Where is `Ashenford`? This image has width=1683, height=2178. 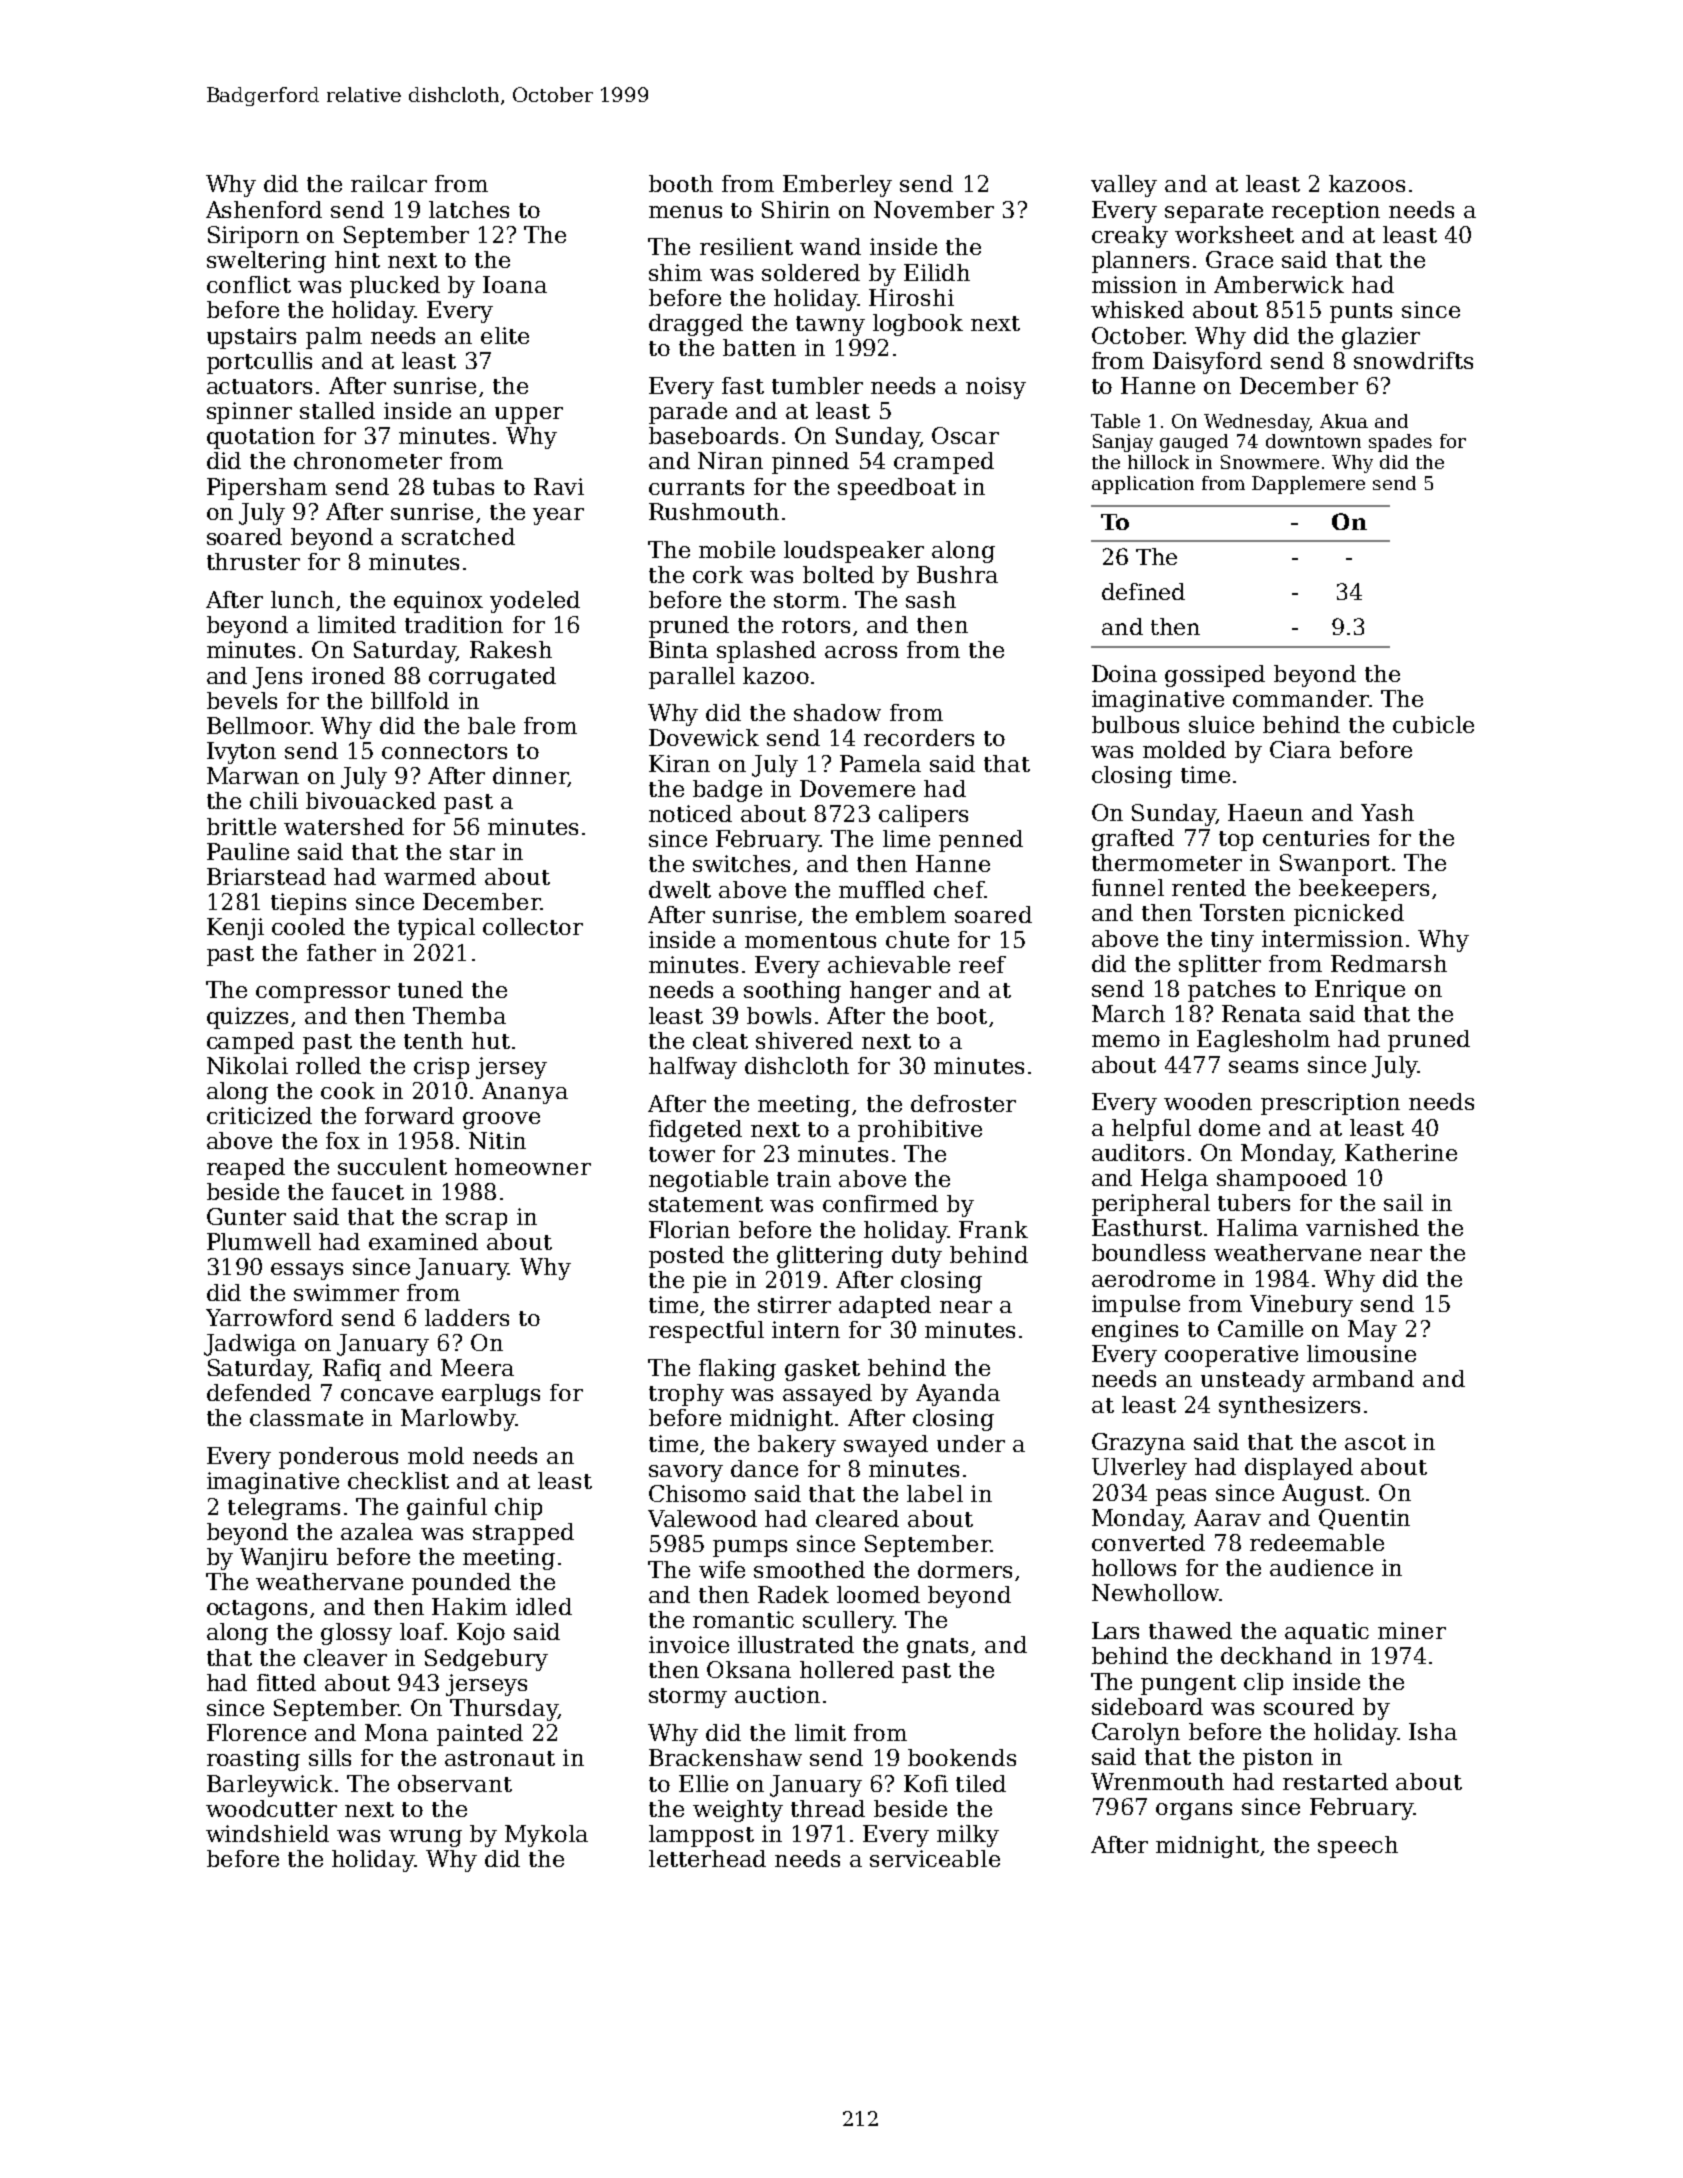 Ashenford is located at coordinates (264, 209).
